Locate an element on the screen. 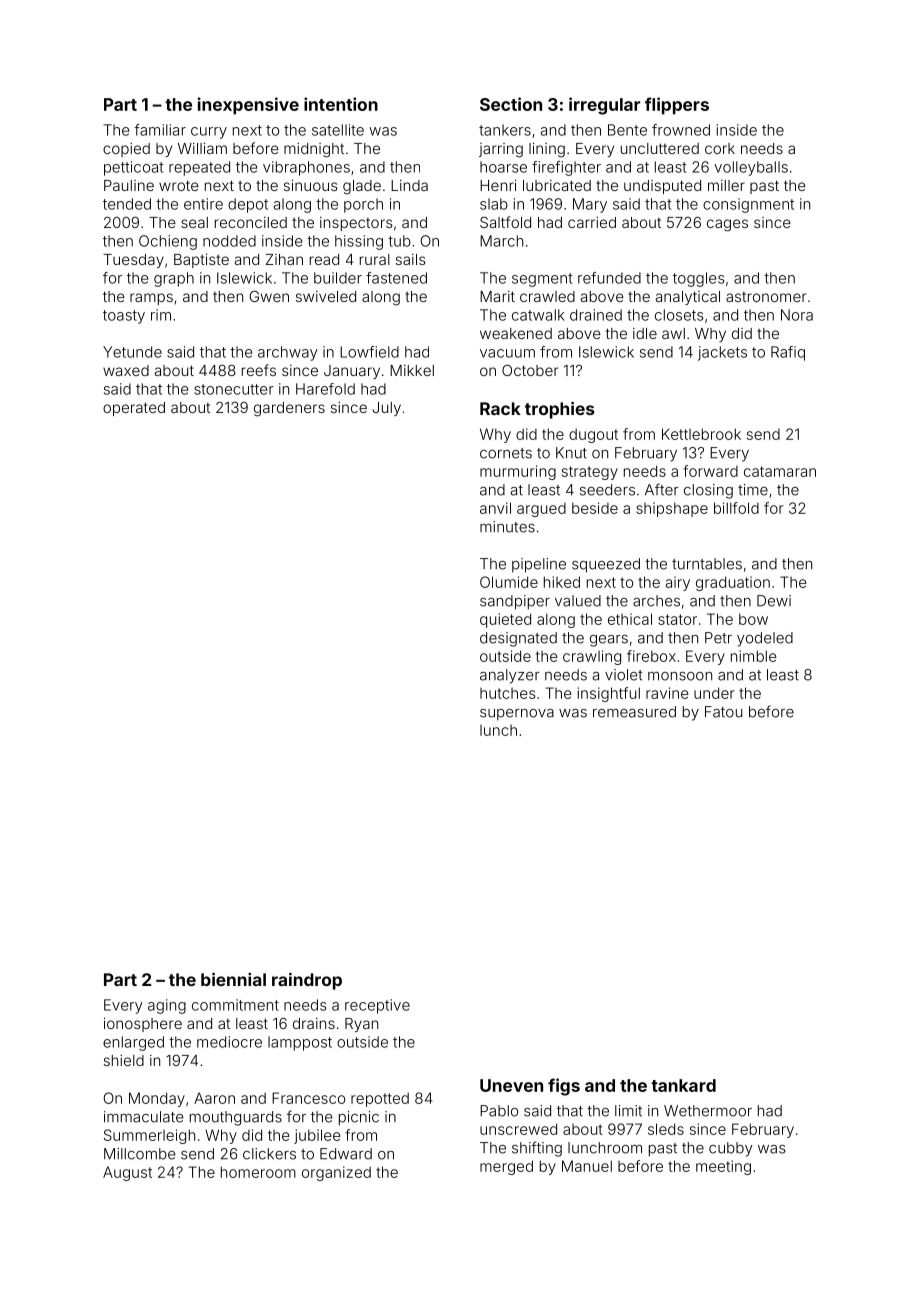 The width and height of the screenshot is (924, 1314). vacuum is located at coordinates (507, 353).
